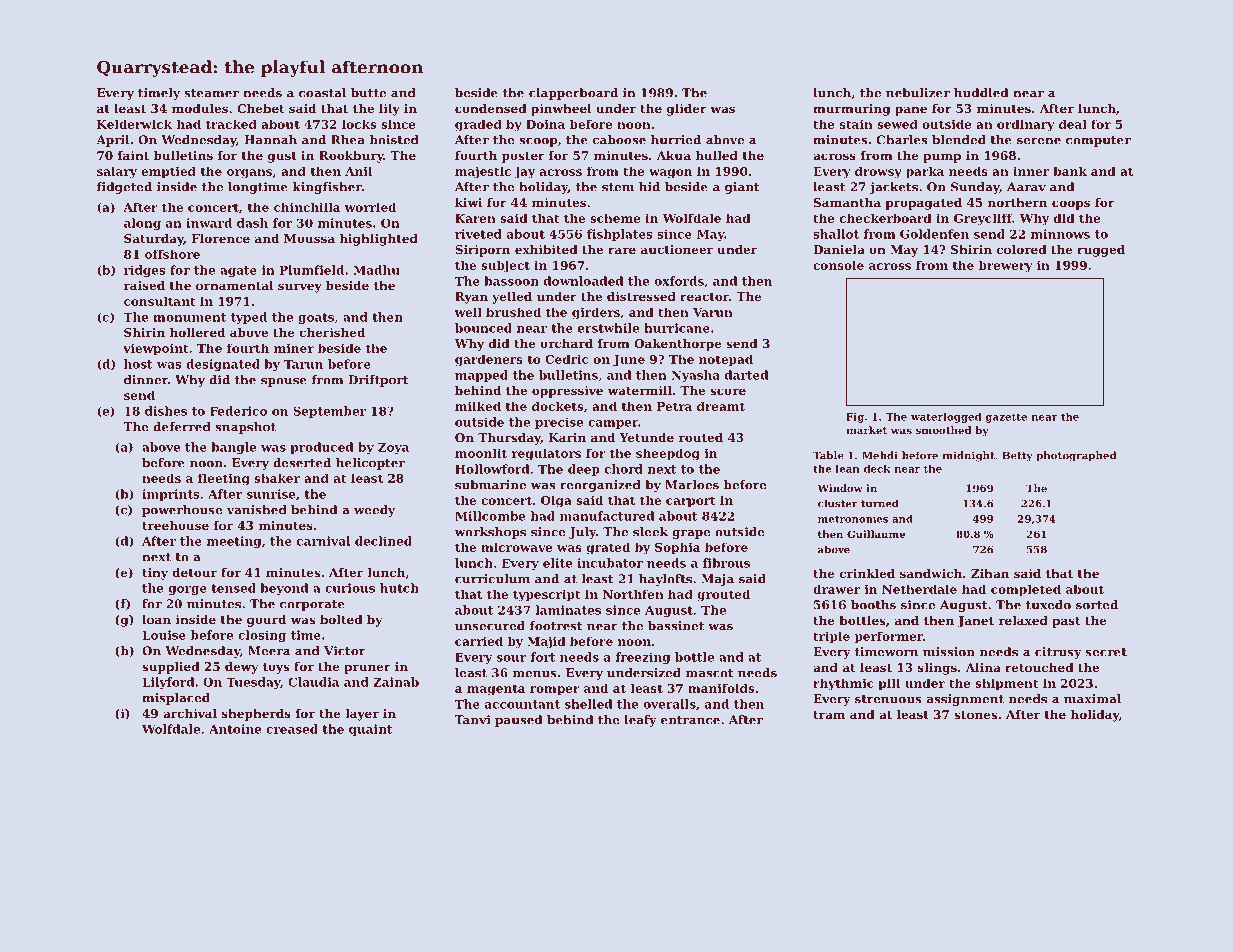 This page has height=952, width=1233. Describe the element at coordinates (362, 715) in the page. I see `layer` at that location.
